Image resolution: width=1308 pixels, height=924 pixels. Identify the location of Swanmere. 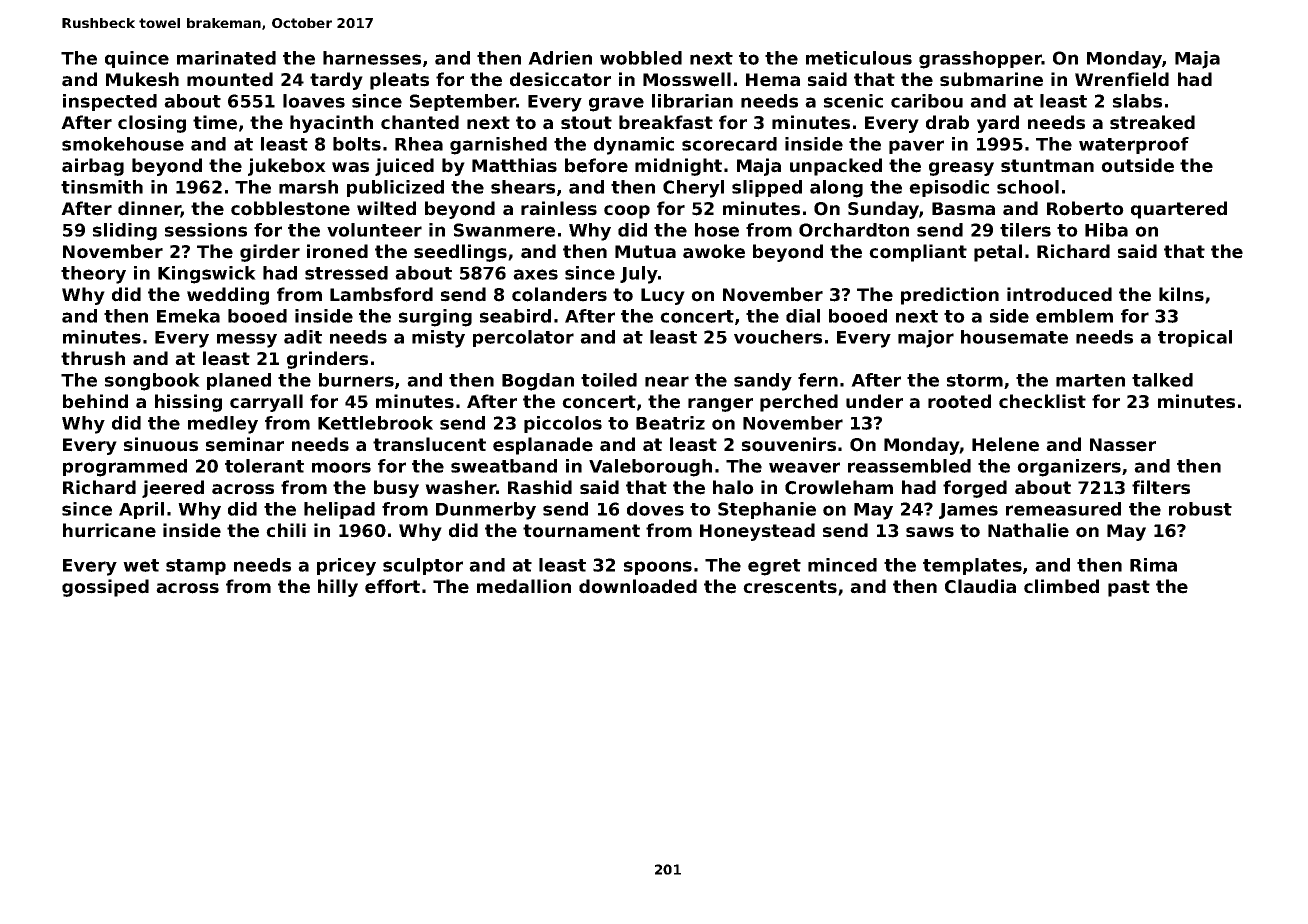
(504, 230).
